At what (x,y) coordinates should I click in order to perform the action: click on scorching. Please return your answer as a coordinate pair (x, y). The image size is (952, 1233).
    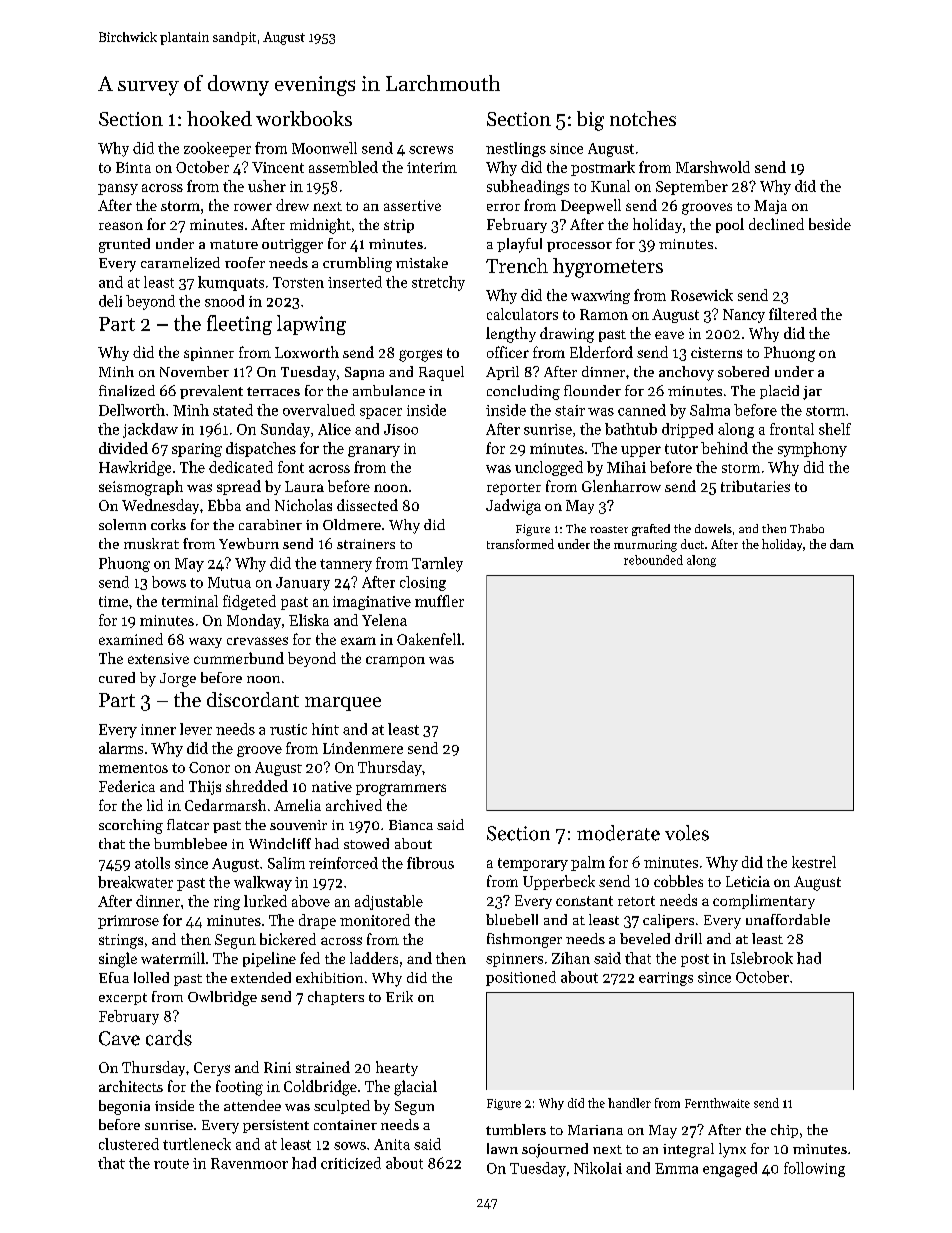
    Looking at the image, I should click on (131, 826).
